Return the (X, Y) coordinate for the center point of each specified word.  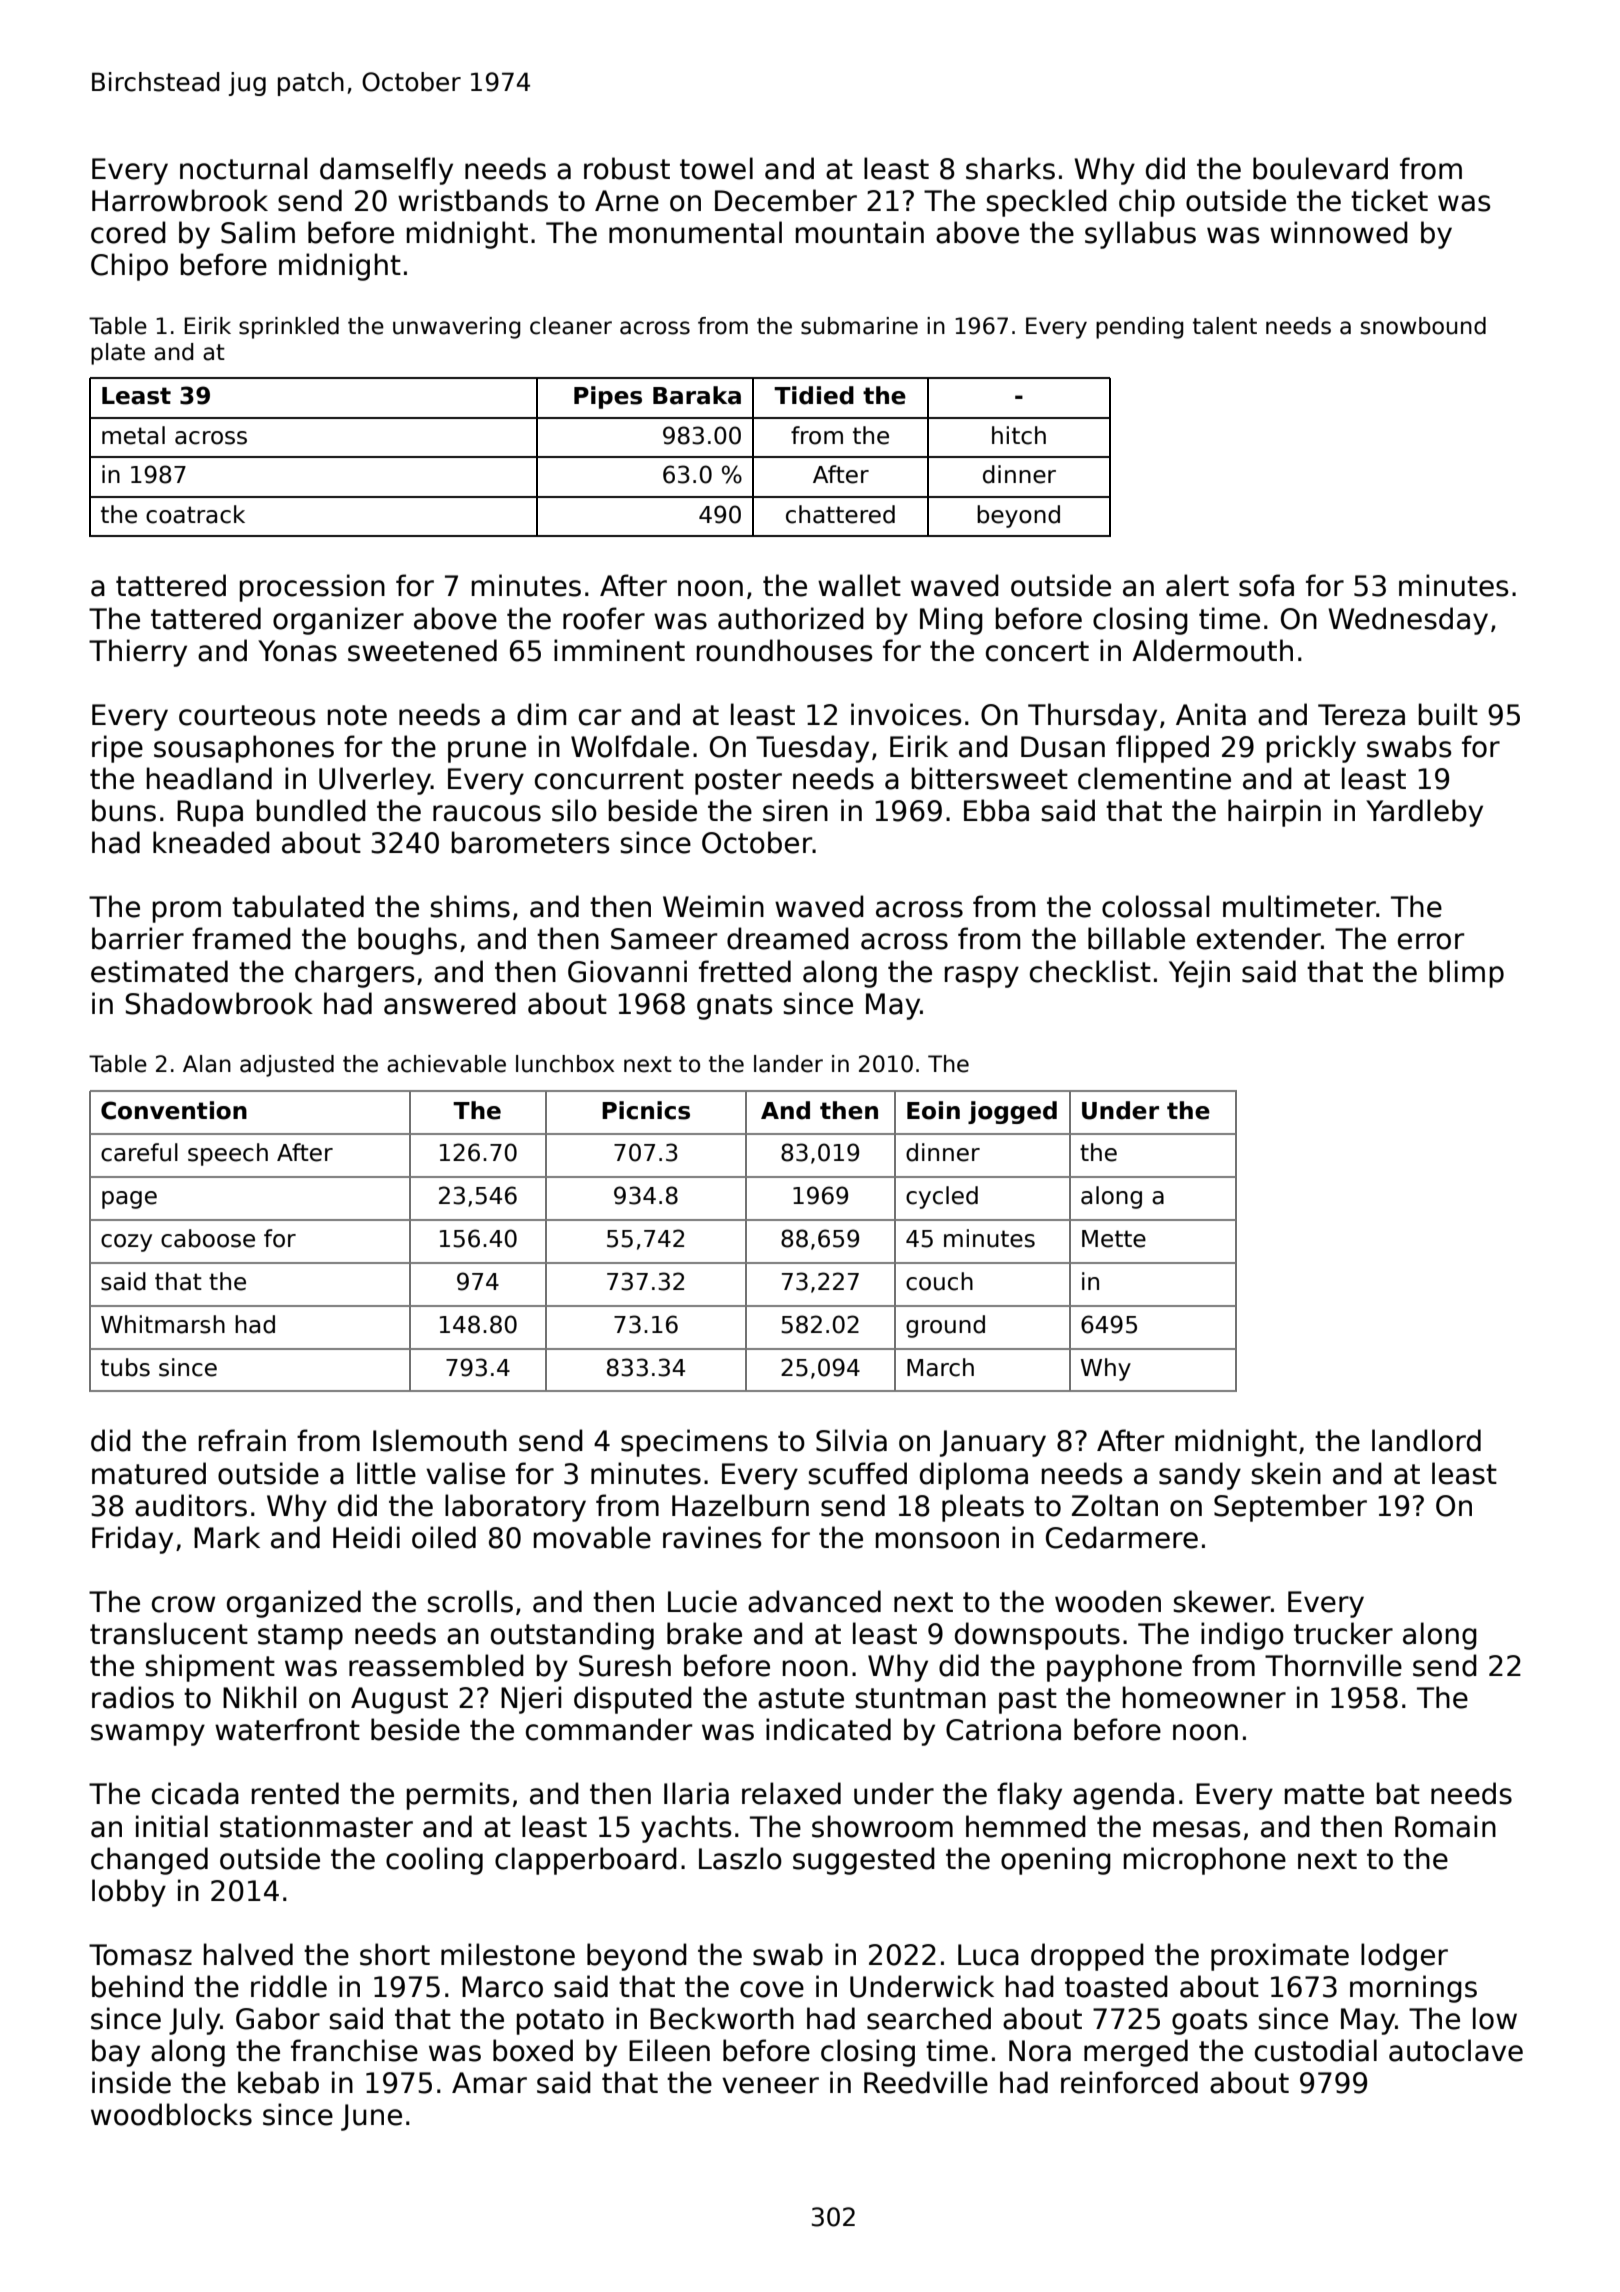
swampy (148, 1735)
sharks (1010, 168)
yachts (686, 1829)
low (1495, 2018)
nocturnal (243, 168)
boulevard (1320, 168)
